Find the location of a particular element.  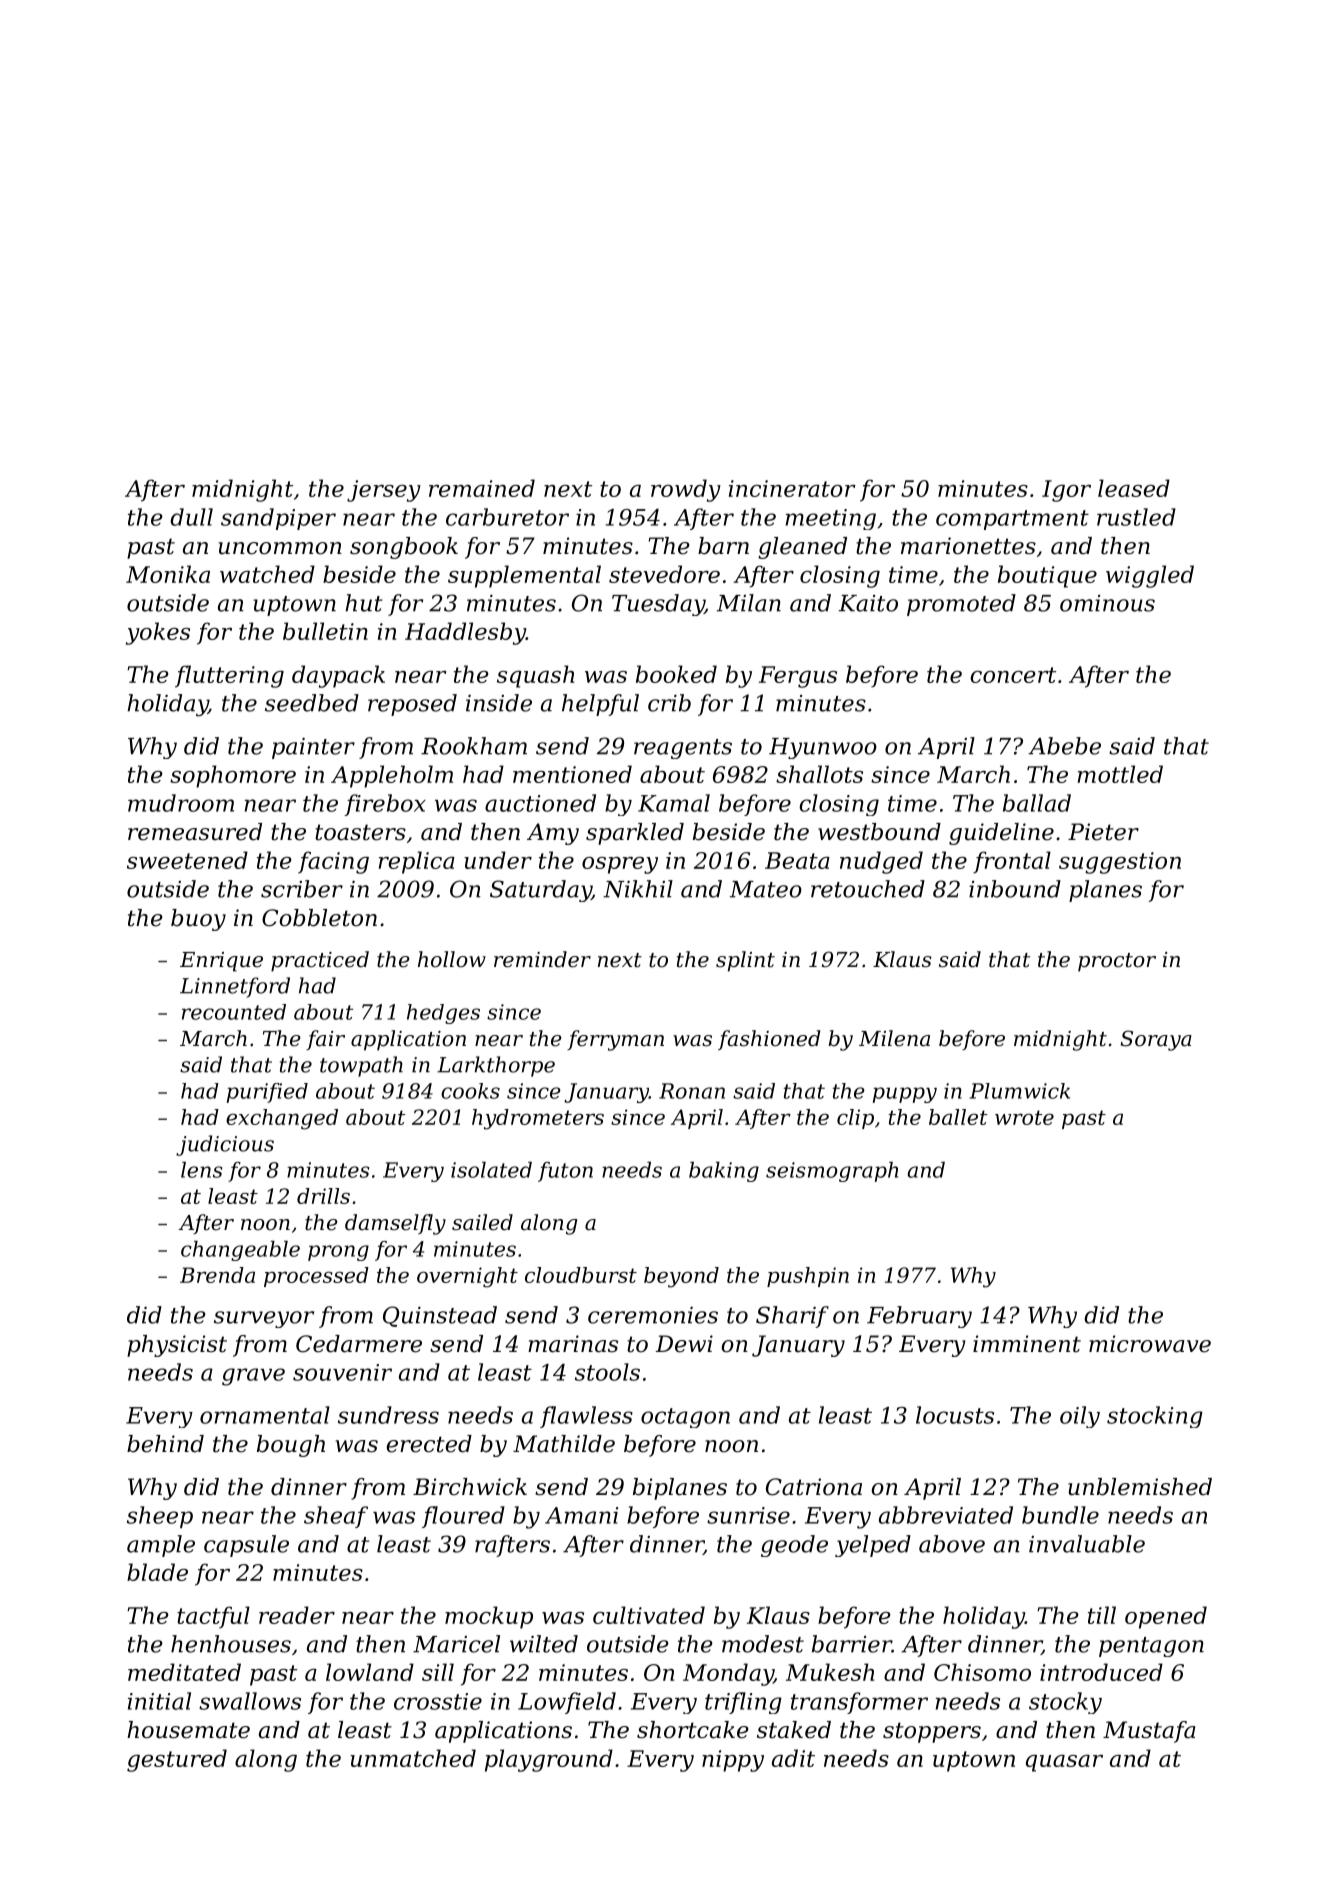

exchanged is located at coordinates (282, 1119).
